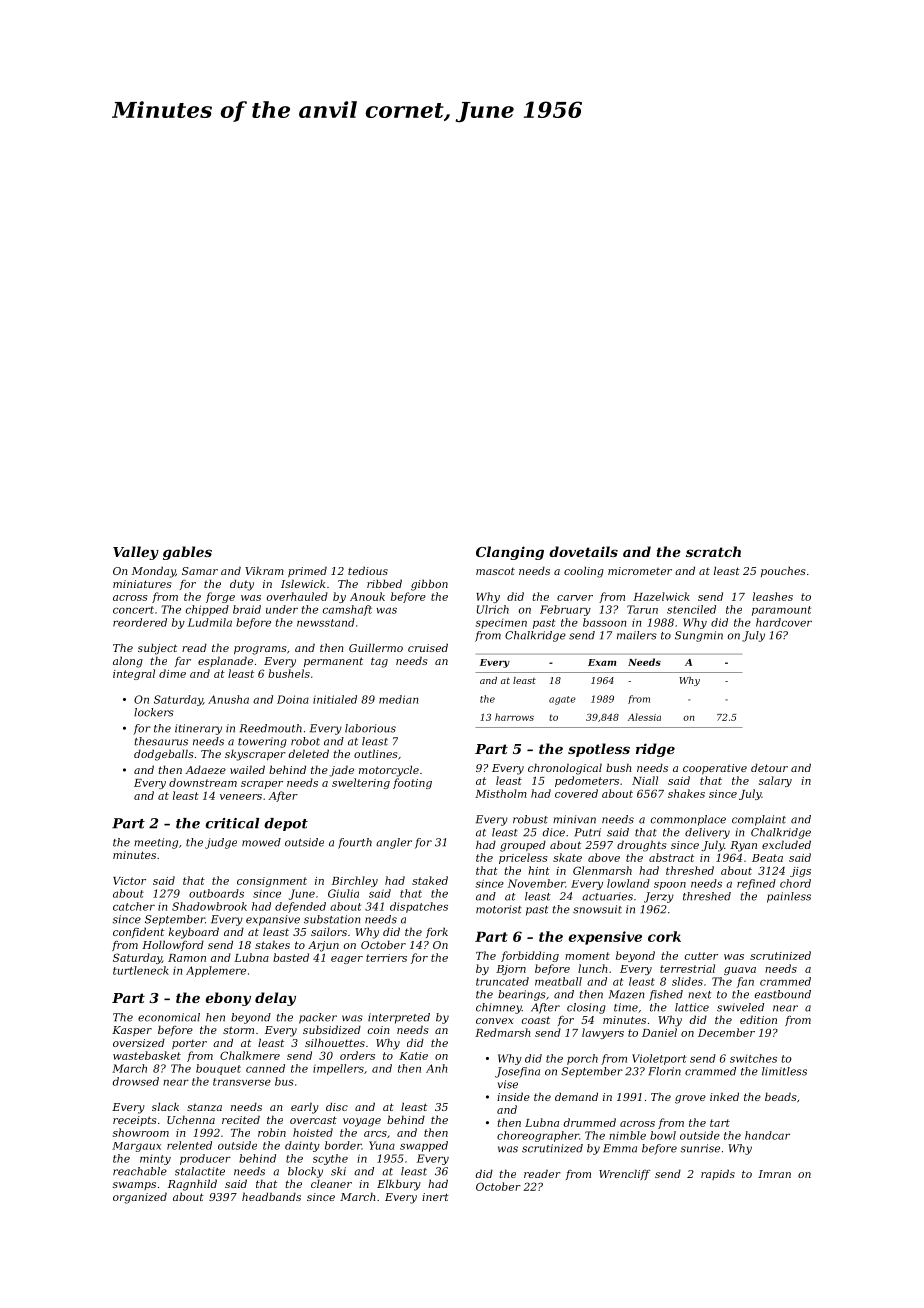 The image size is (924, 1308). What do you see at coordinates (784, 622) in the screenshot?
I see `hardcover` at bounding box center [784, 622].
